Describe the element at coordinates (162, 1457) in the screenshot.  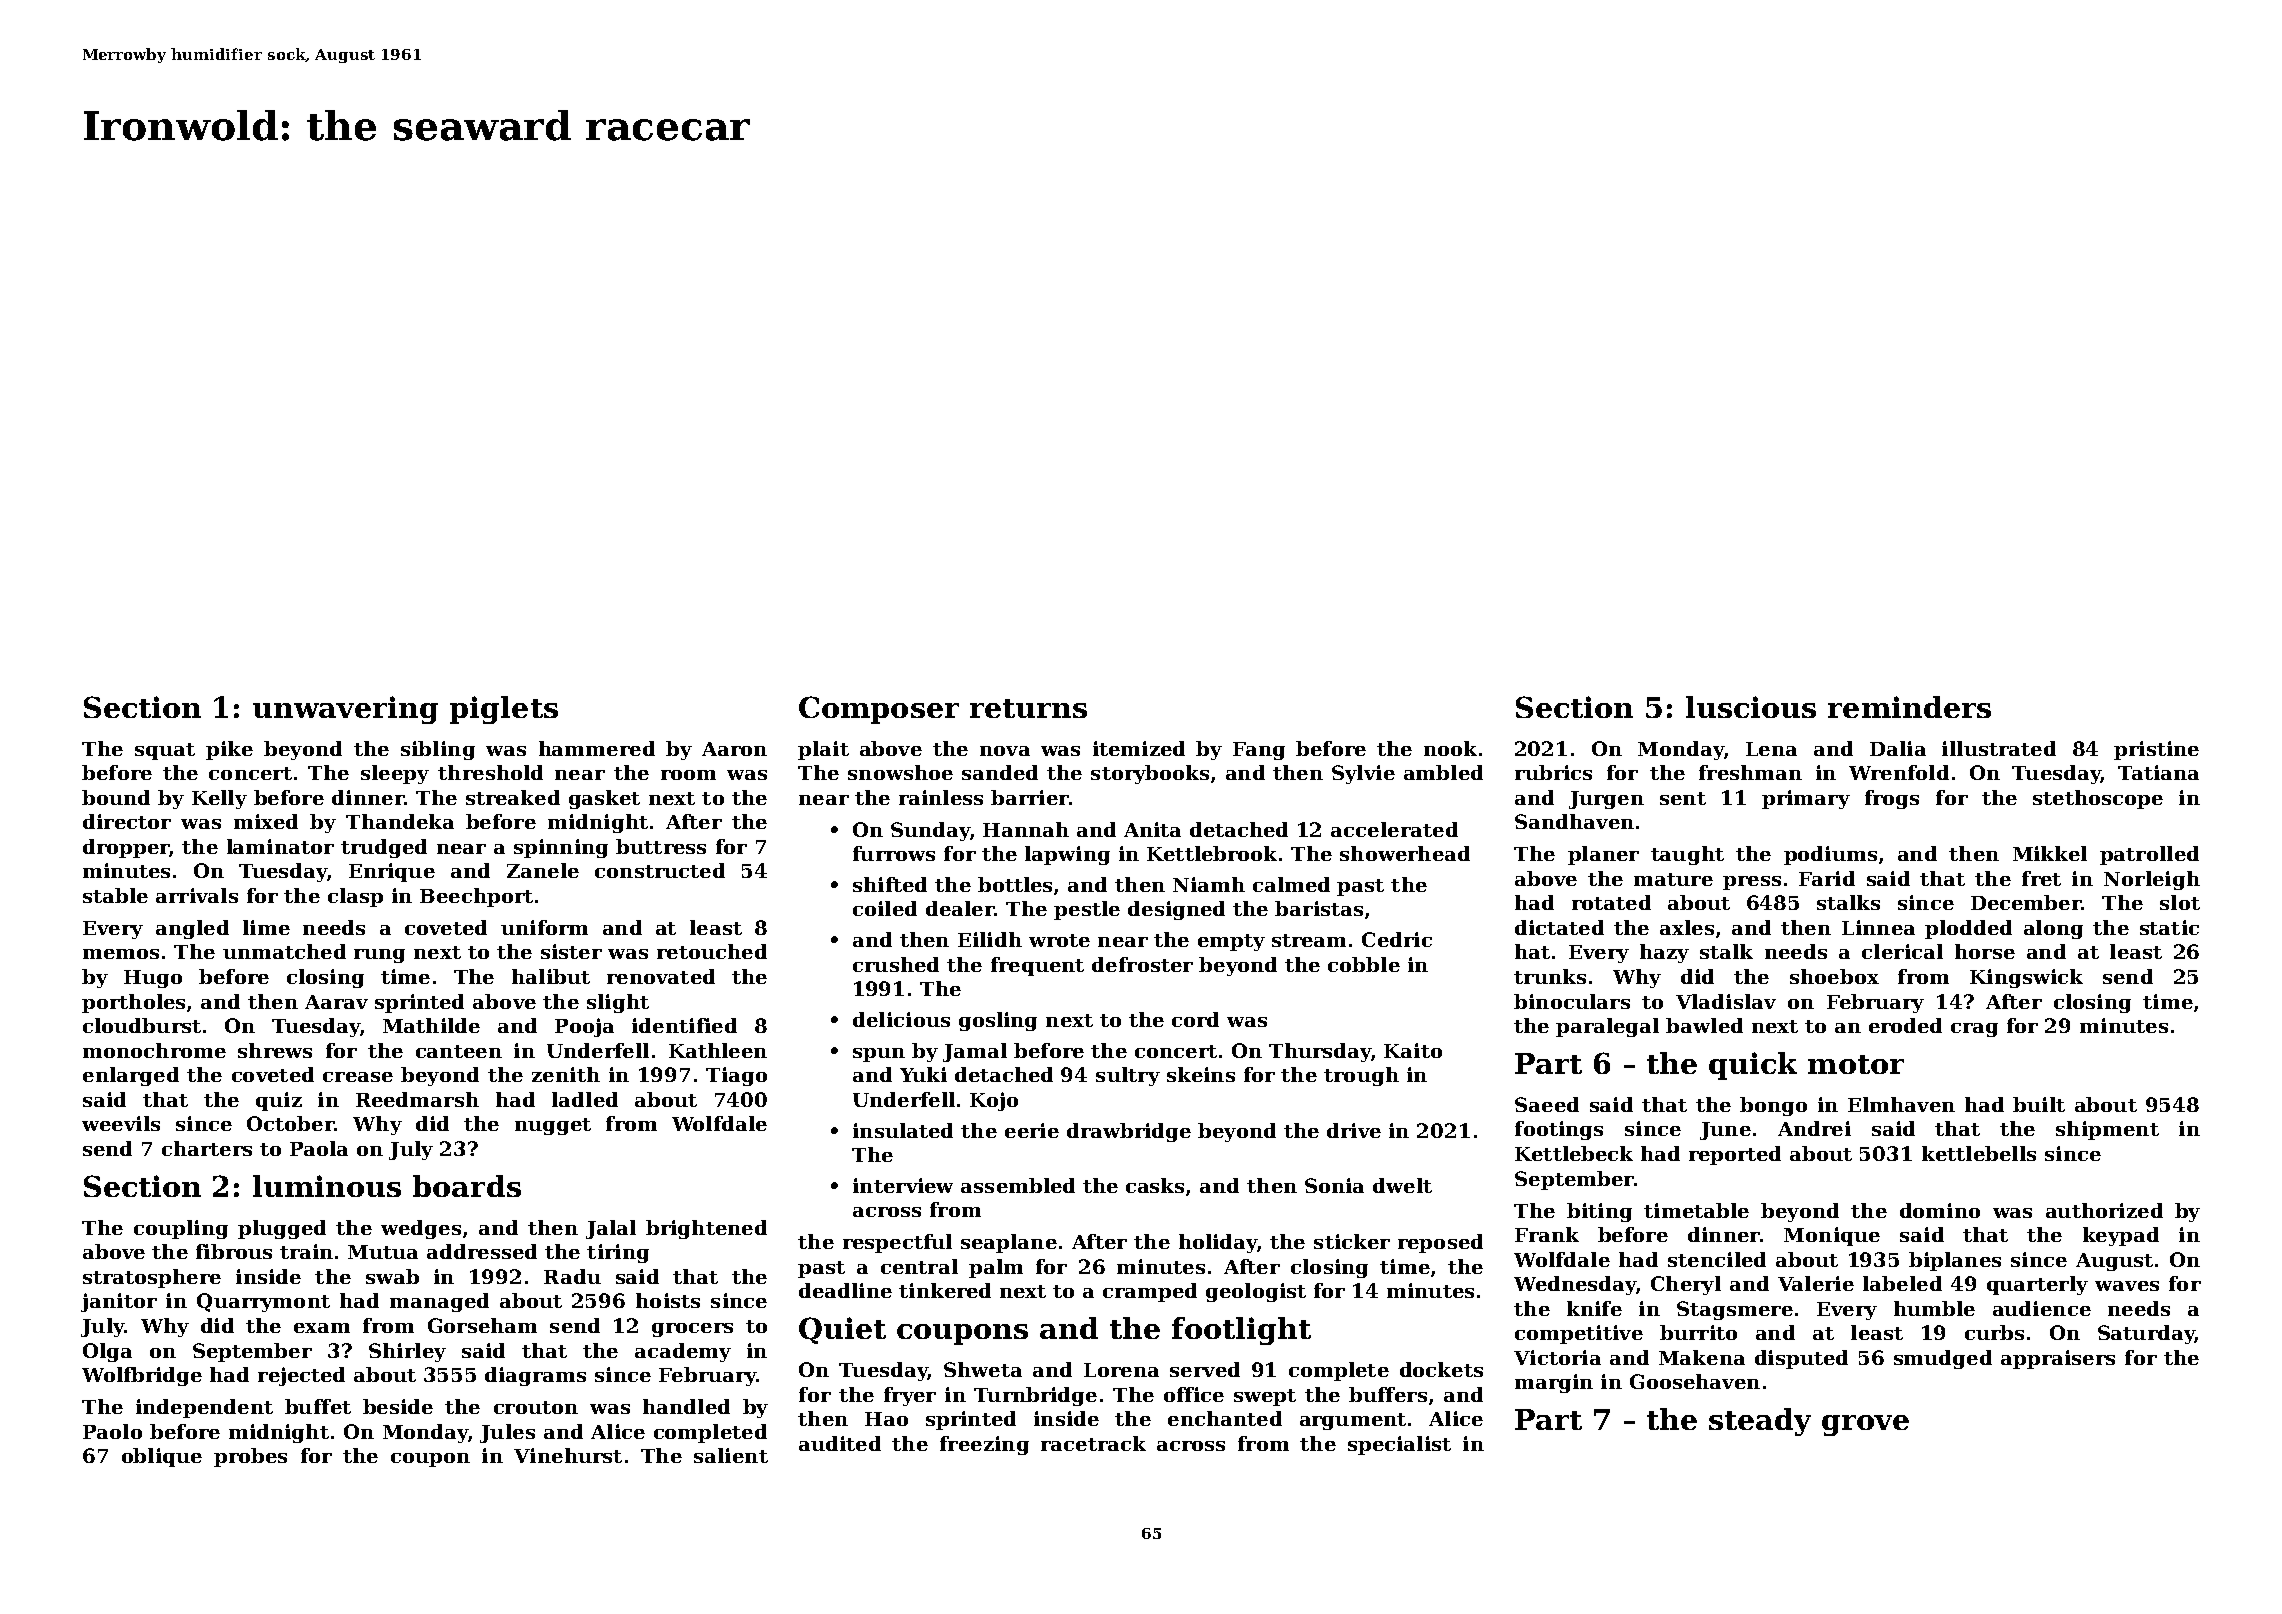
I see `oblique` at that location.
